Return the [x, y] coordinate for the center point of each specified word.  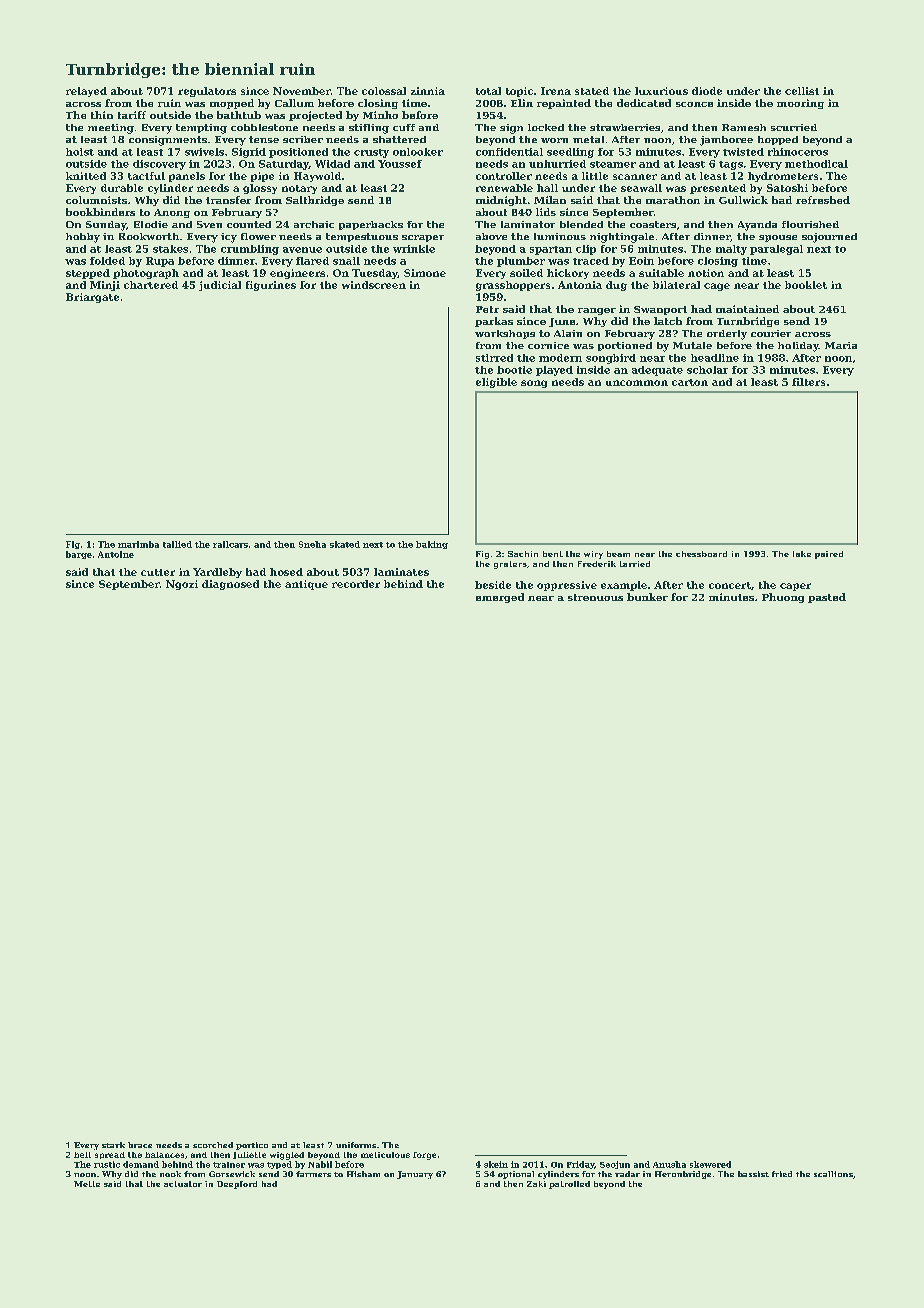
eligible [496, 383]
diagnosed [230, 585]
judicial [220, 286]
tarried [635, 564]
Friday [580, 1165]
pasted [827, 598]
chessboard [701, 554]
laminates [401, 572]
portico [252, 1146]
